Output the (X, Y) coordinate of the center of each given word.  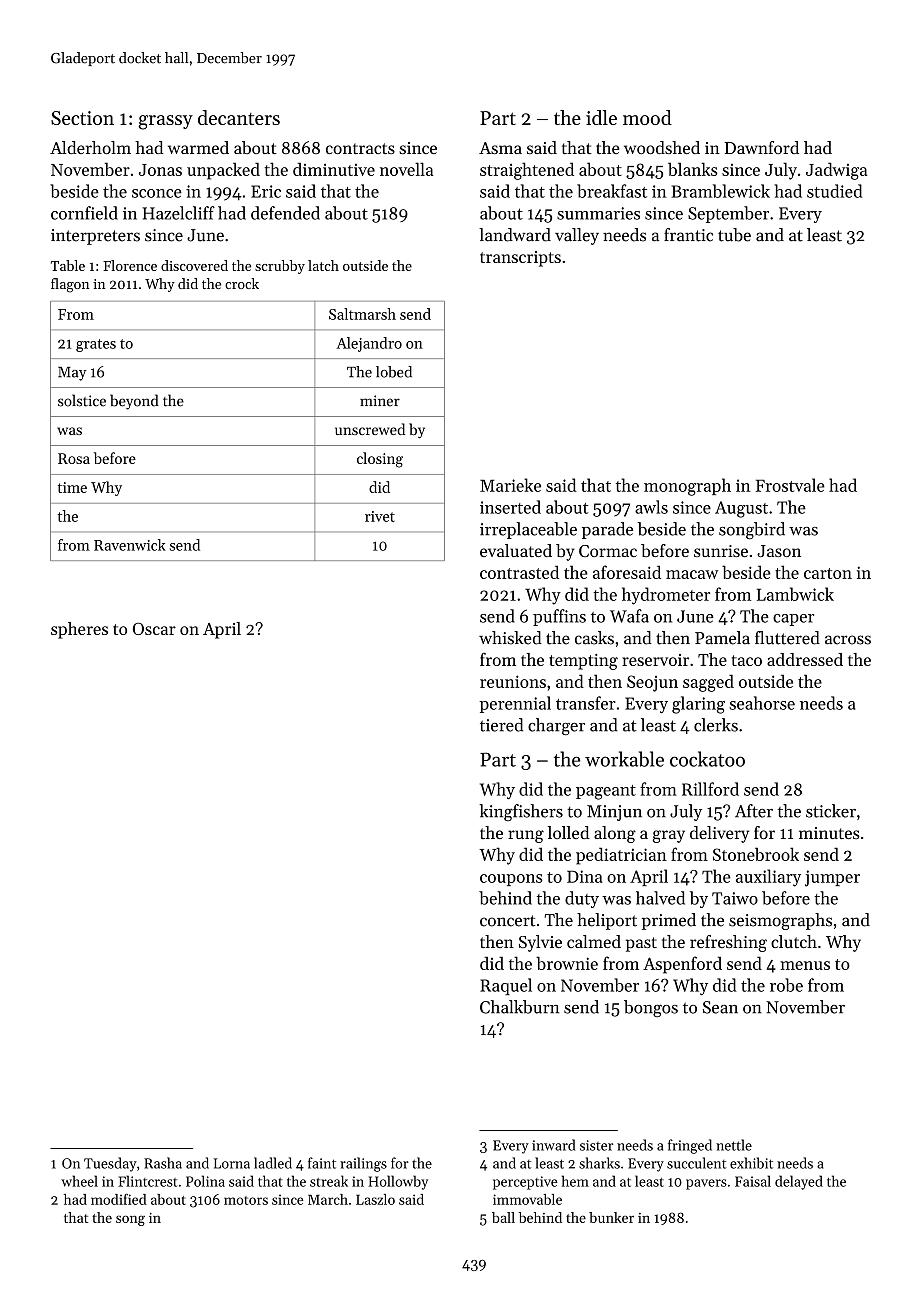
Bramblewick (720, 191)
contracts (360, 148)
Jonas (160, 170)
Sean (720, 1007)
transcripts (520, 259)
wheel (79, 1181)
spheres (79, 630)
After (754, 811)
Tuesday (110, 1164)
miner (380, 401)
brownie (567, 963)
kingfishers (521, 812)
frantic (688, 235)
